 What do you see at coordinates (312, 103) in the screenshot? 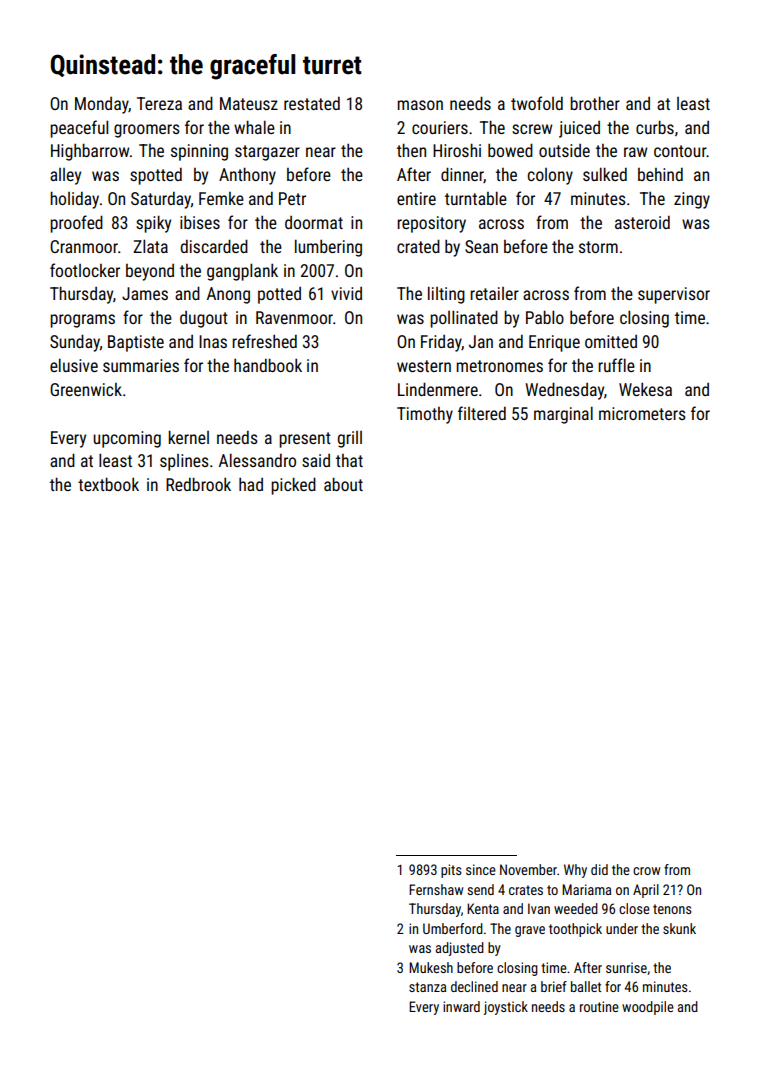
I see `restated` at bounding box center [312, 103].
